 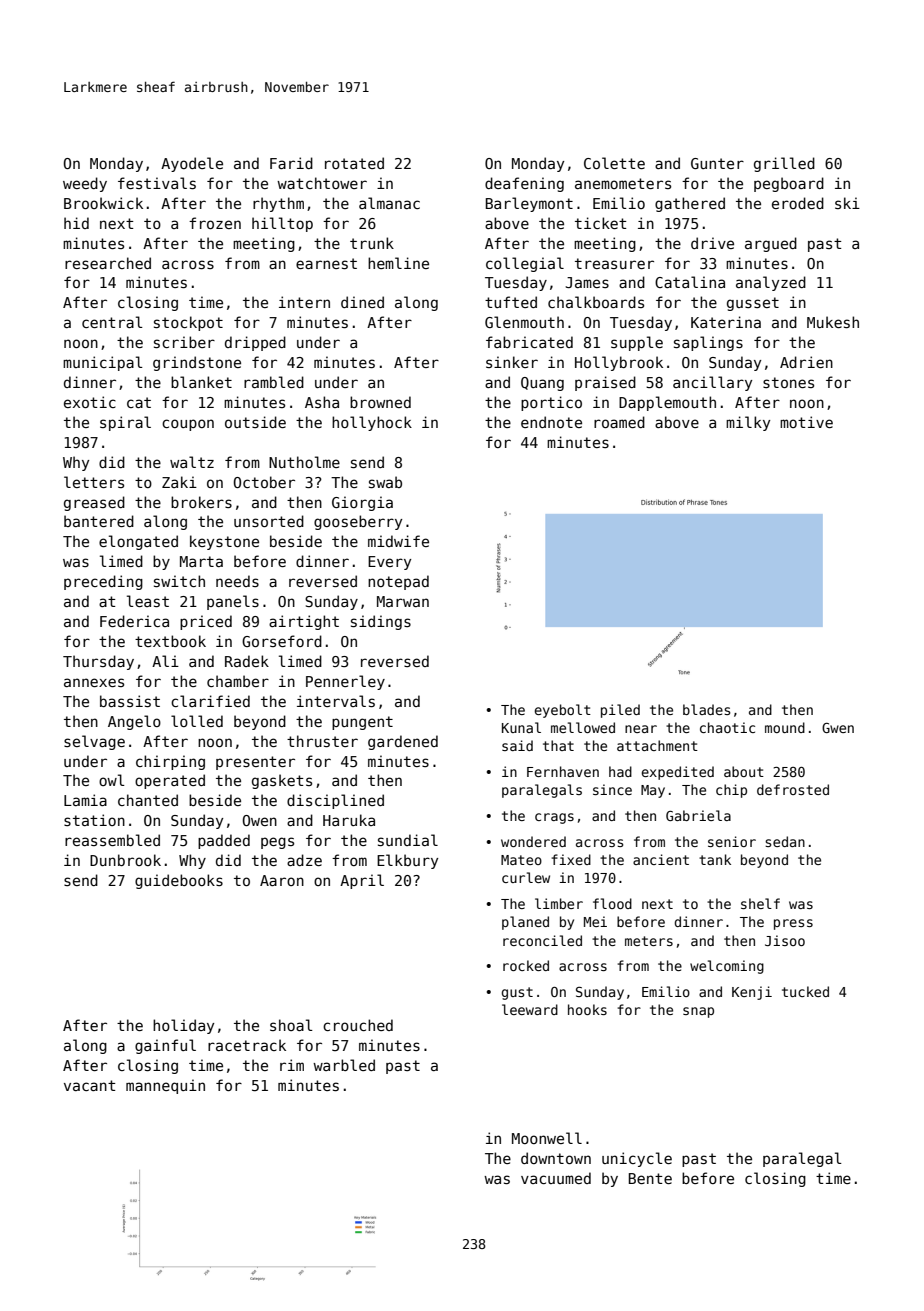 What do you see at coordinates (125, 860) in the page?
I see `Dunbrook` at bounding box center [125, 860].
